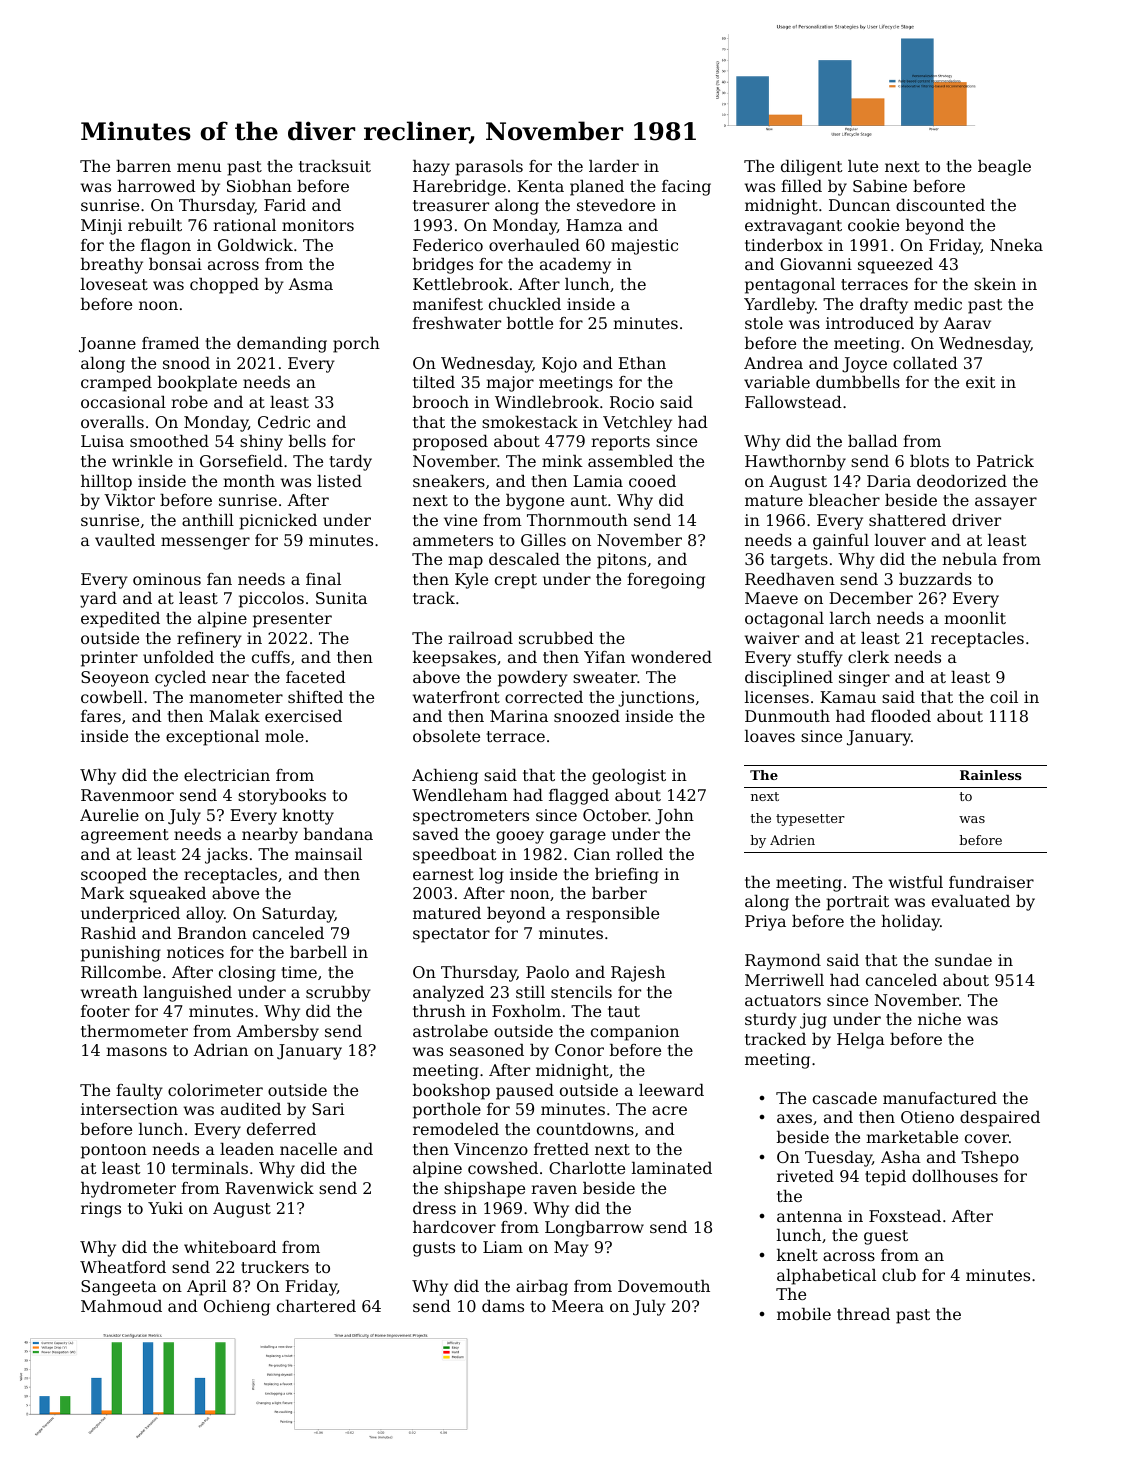 This page has height=1458, width=1127. I want to click on portrait, so click(857, 903).
